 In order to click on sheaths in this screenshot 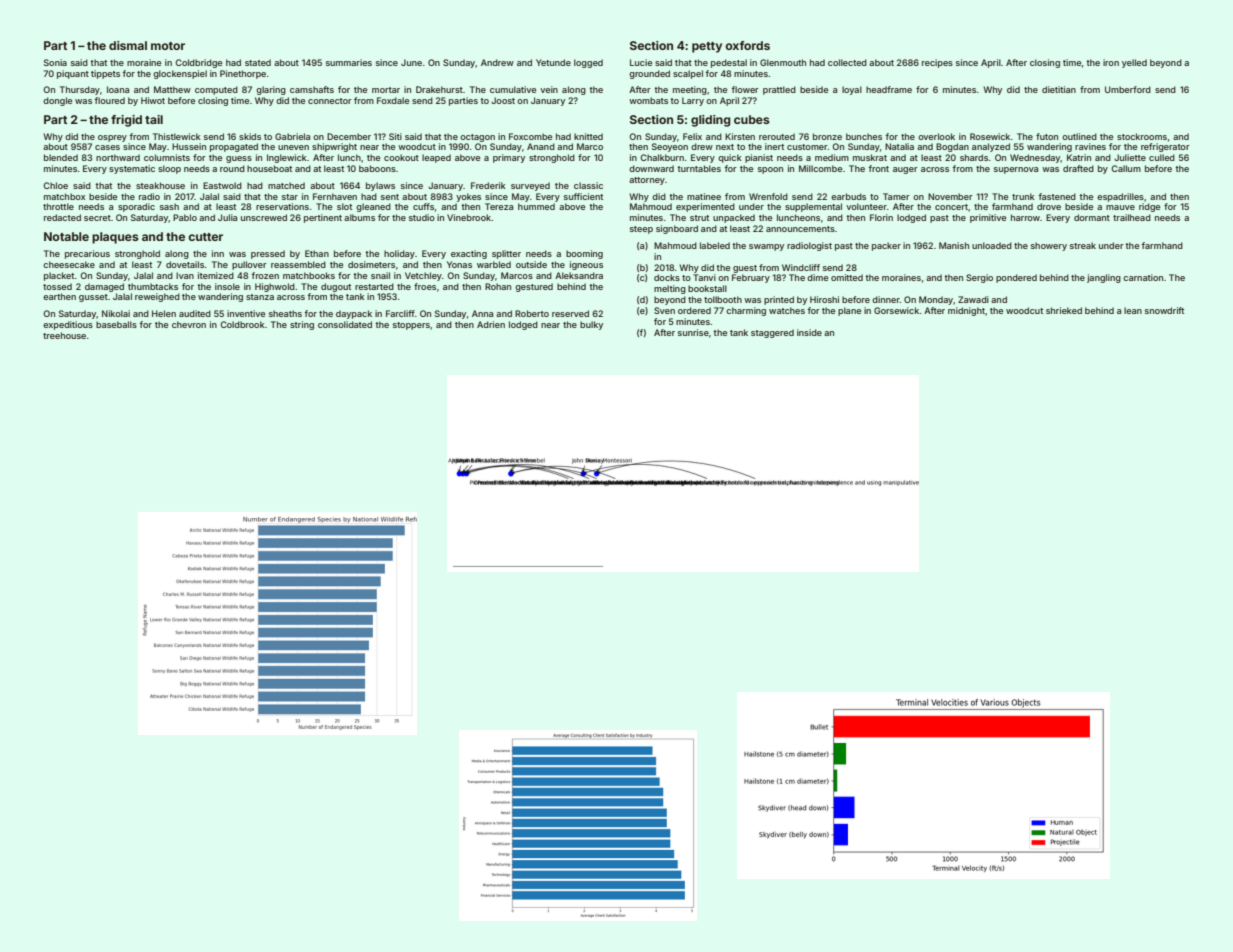, I will do `click(285, 313)`.
